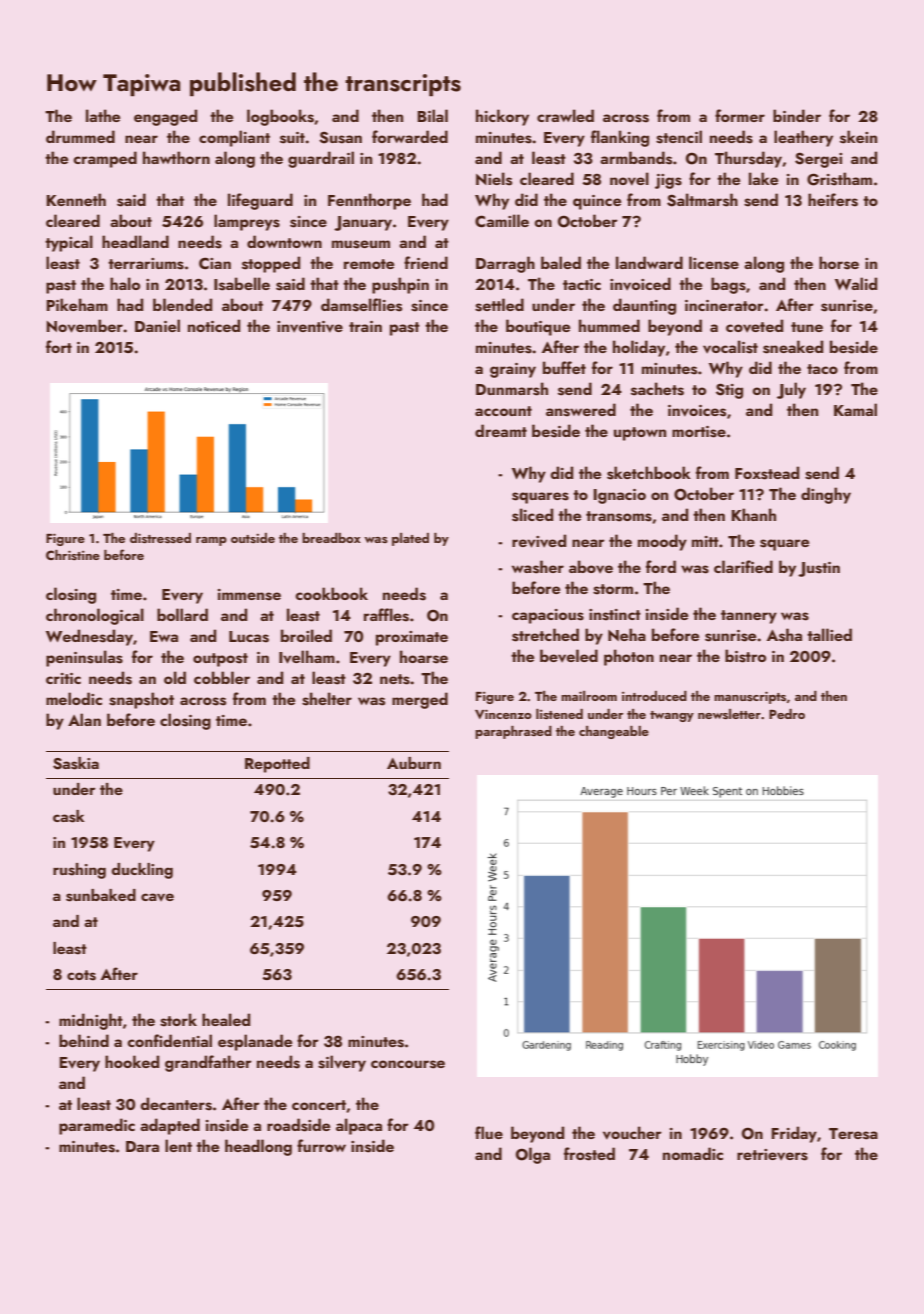  Describe the element at coordinates (728, 285) in the image. I see `bags` at that location.
